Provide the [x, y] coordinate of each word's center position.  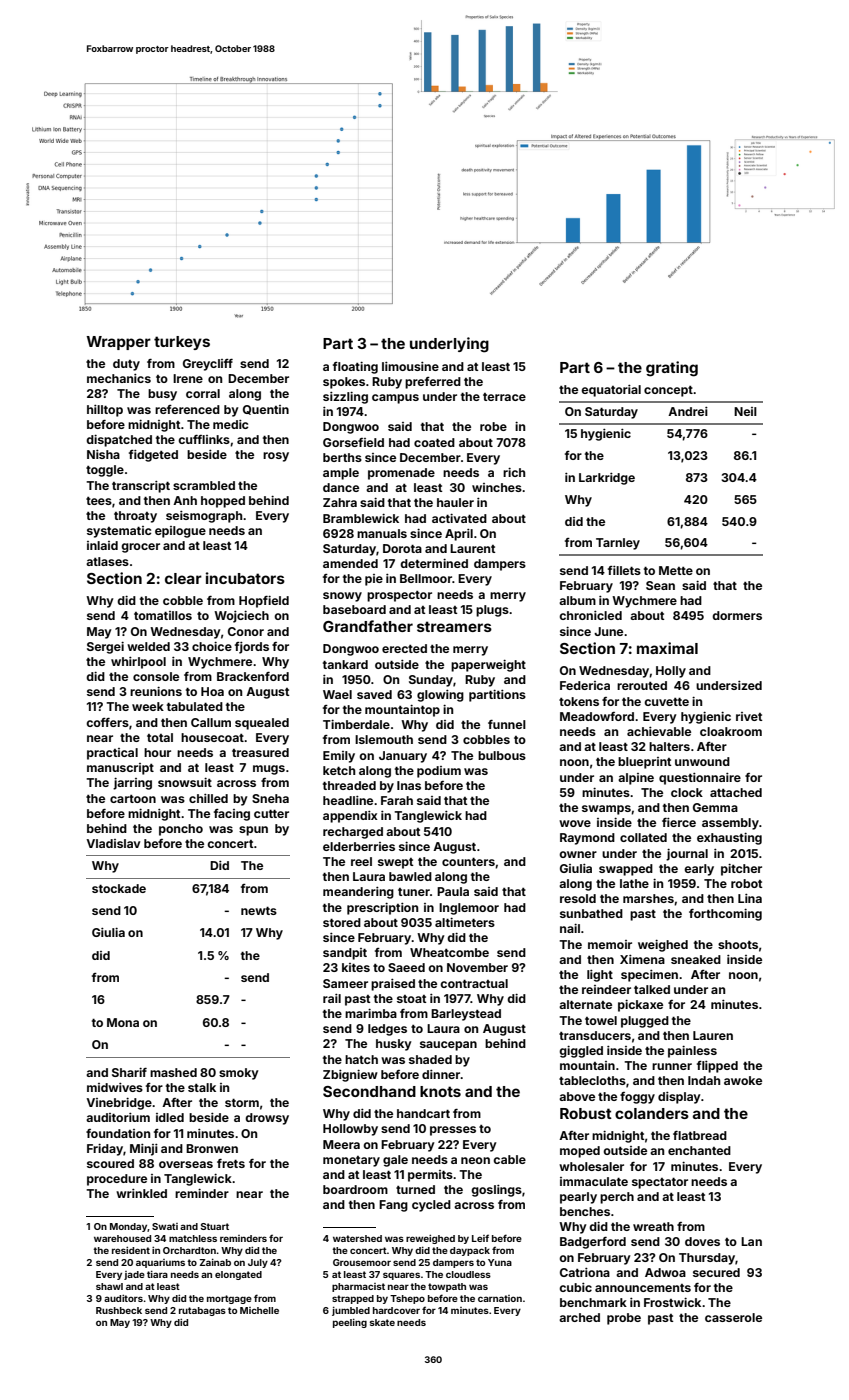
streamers [454, 626]
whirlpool [138, 663]
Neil [745, 411]
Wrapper [118, 343]
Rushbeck [119, 1310]
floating [355, 368]
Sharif [129, 1072]
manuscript [120, 769]
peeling [350, 1323]
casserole [733, 1317]
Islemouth [384, 739]
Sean [660, 585]
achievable [659, 731]
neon [475, 1160]
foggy [637, 1098]
